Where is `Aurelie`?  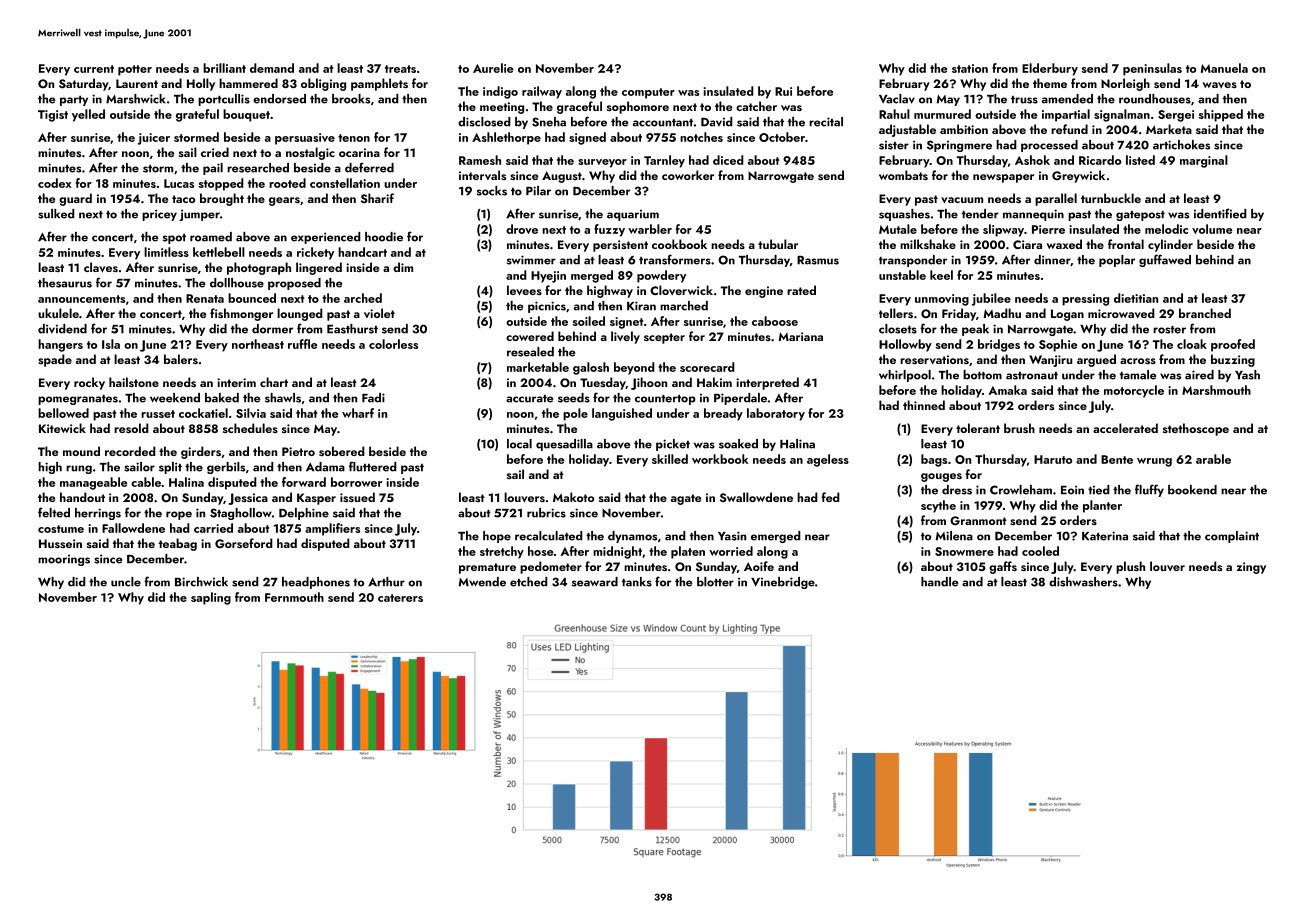
Aurelie is located at coordinates (493, 68).
